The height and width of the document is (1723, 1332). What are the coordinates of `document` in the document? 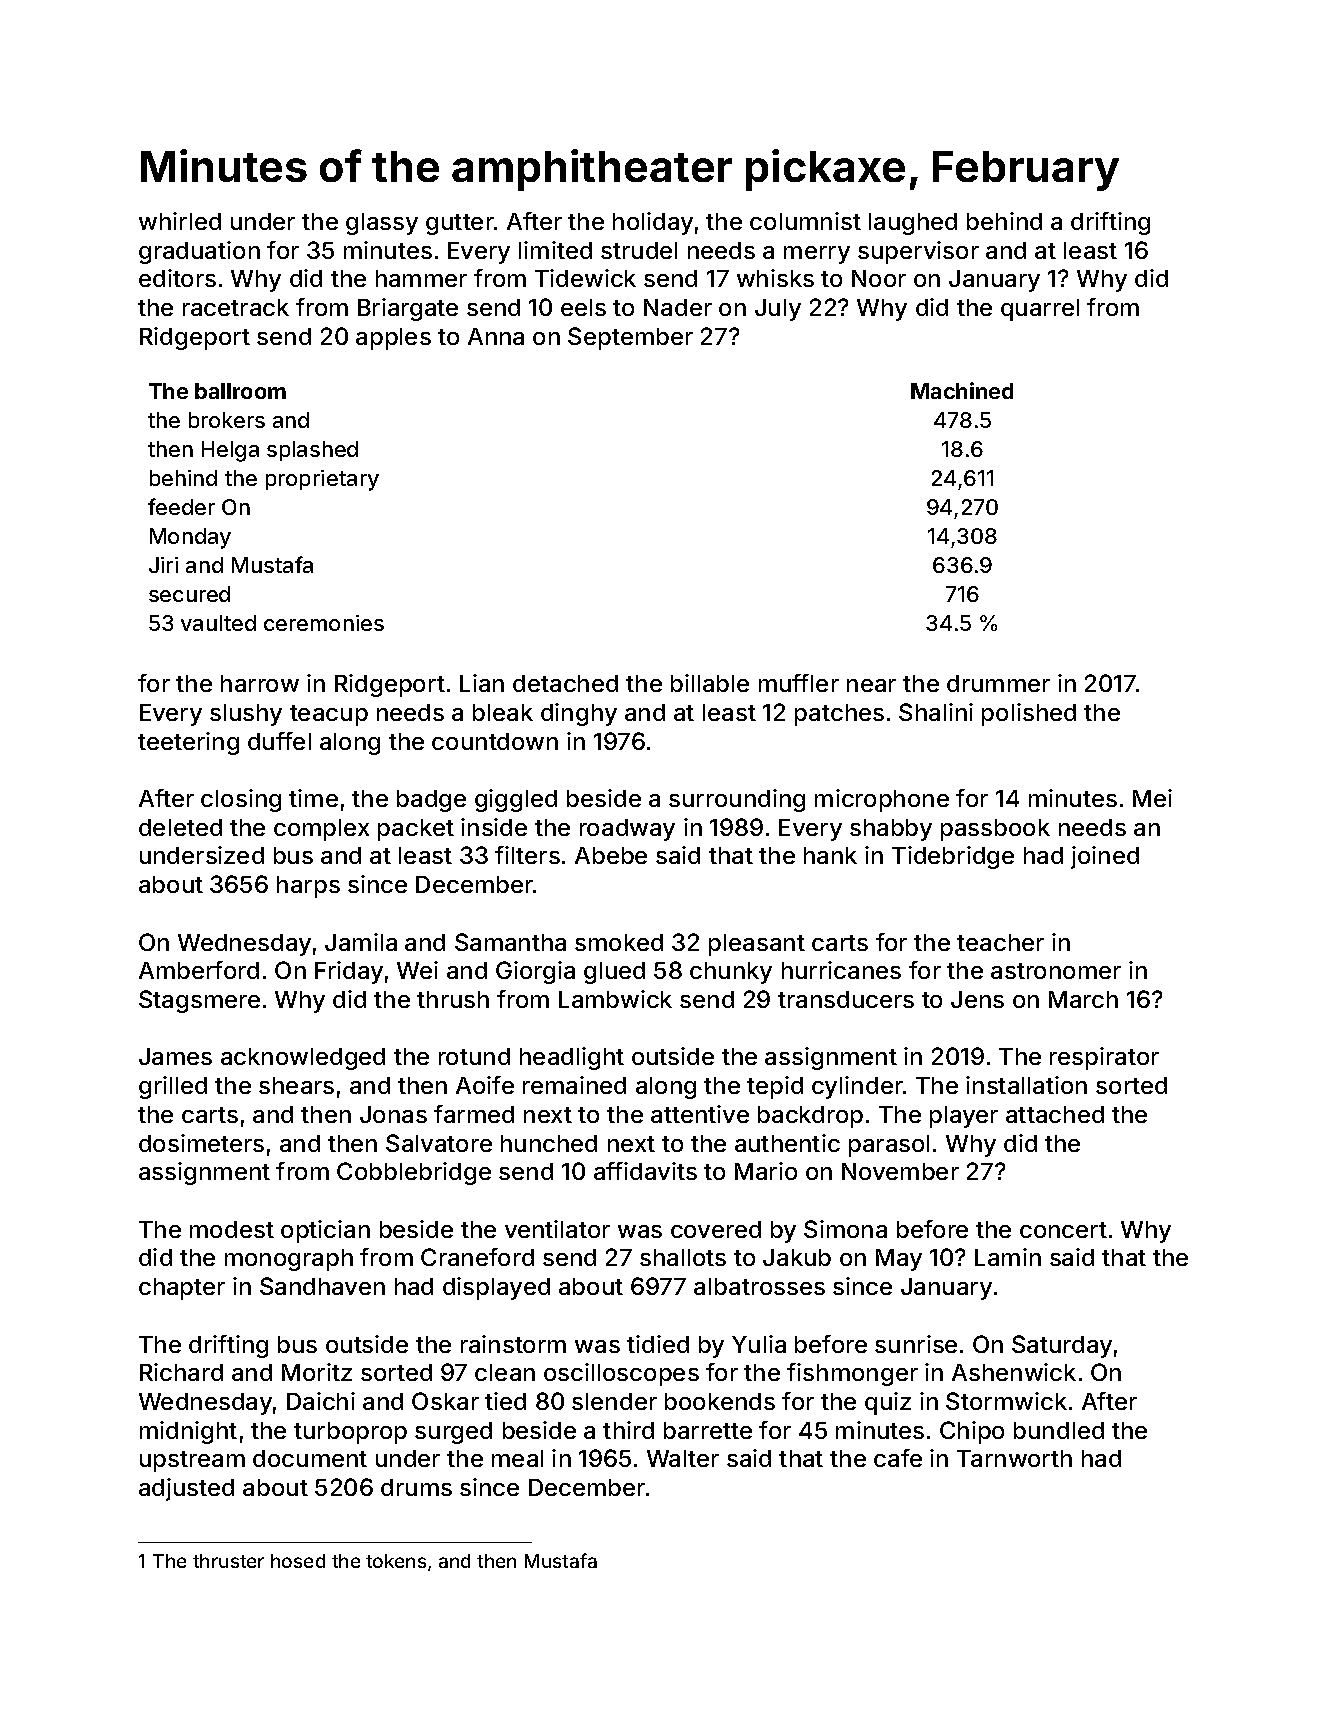 It's located at (310, 1458).
